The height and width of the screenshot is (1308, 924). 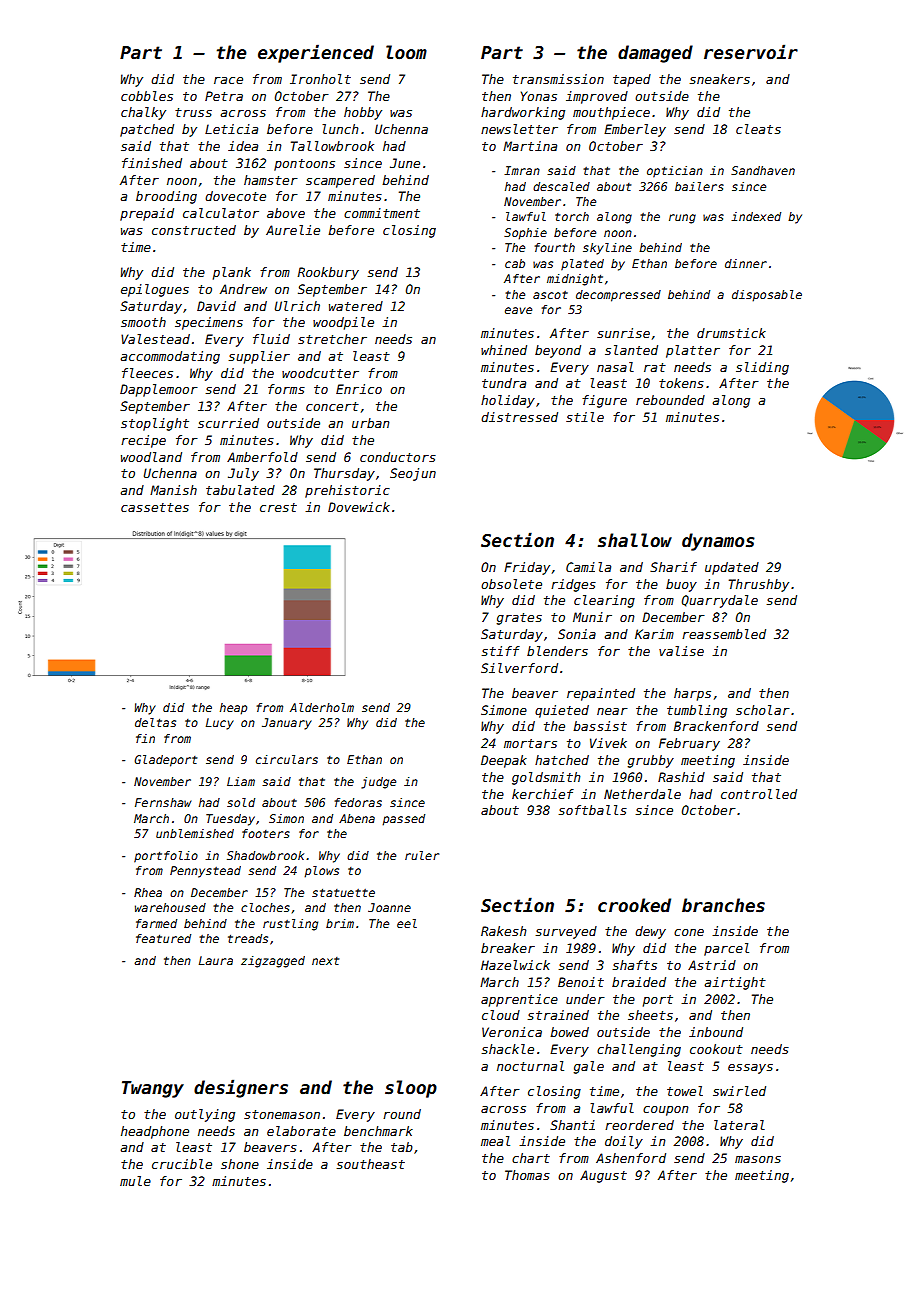 What do you see at coordinates (166, 197) in the screenshot?
I see `brooding` at bounding box center [166, 197].
